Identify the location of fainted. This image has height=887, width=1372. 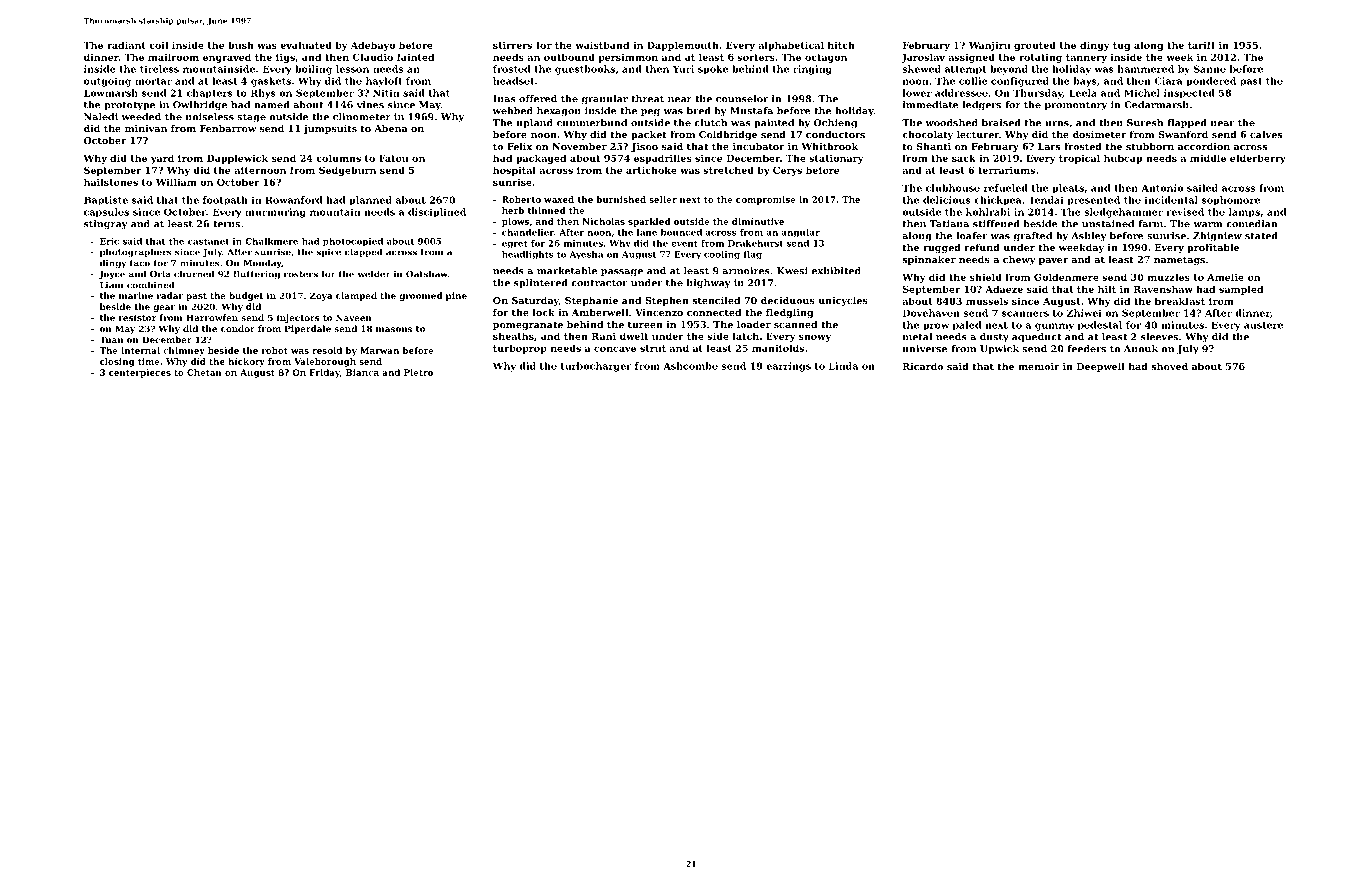
(415, 57).
